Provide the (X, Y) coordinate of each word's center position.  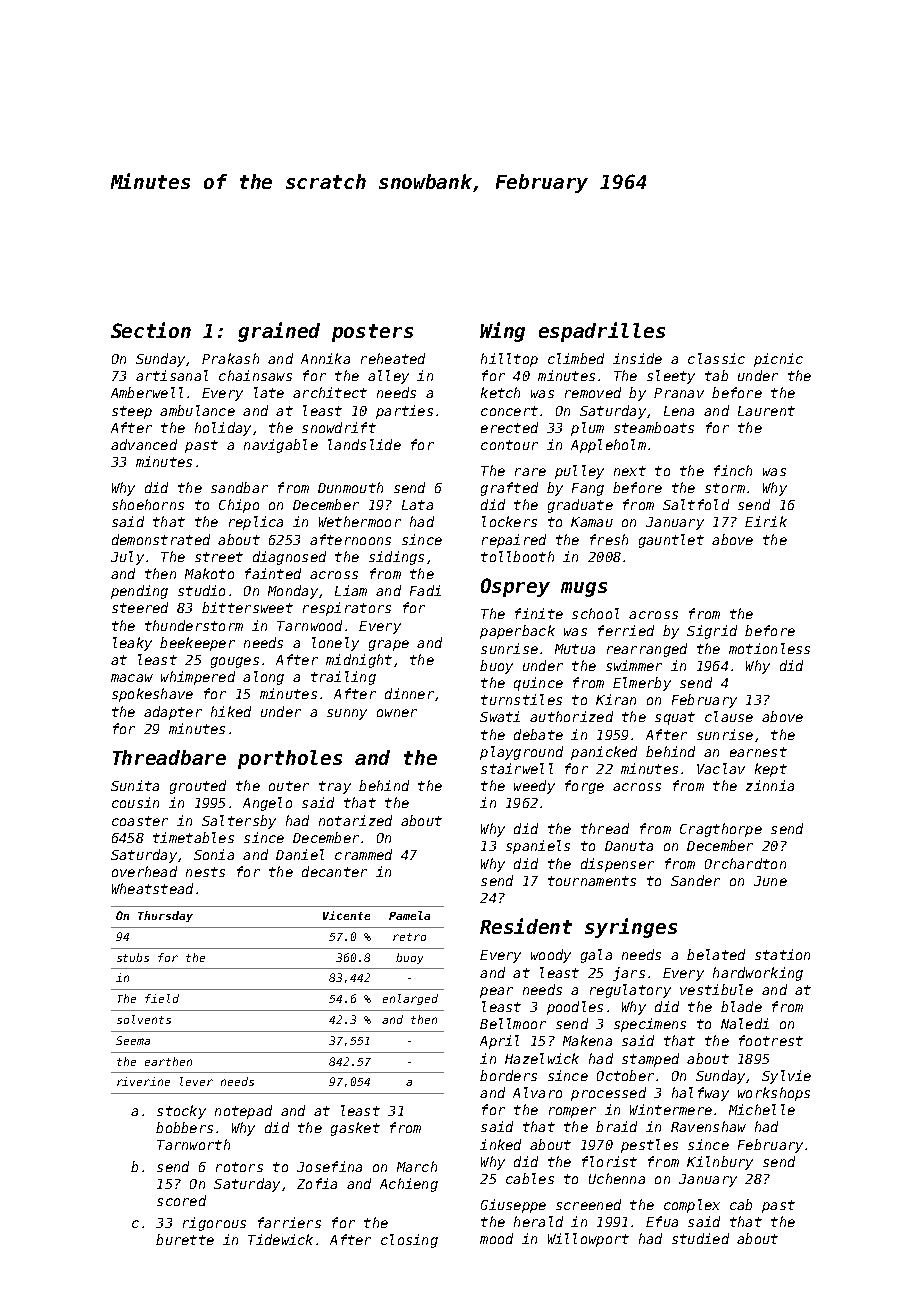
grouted (198, 787)
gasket (355, 1129)
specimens (650, 1025)
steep (132, 412)
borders (508, 1075)
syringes (631, 928)
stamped (650, 1060)
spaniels (538, 847)
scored (181, 1200)
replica (256, 523)
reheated (393, 358)
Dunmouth (350, 487)
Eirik (766, 521)
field (162, 998)
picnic (778, 360)
